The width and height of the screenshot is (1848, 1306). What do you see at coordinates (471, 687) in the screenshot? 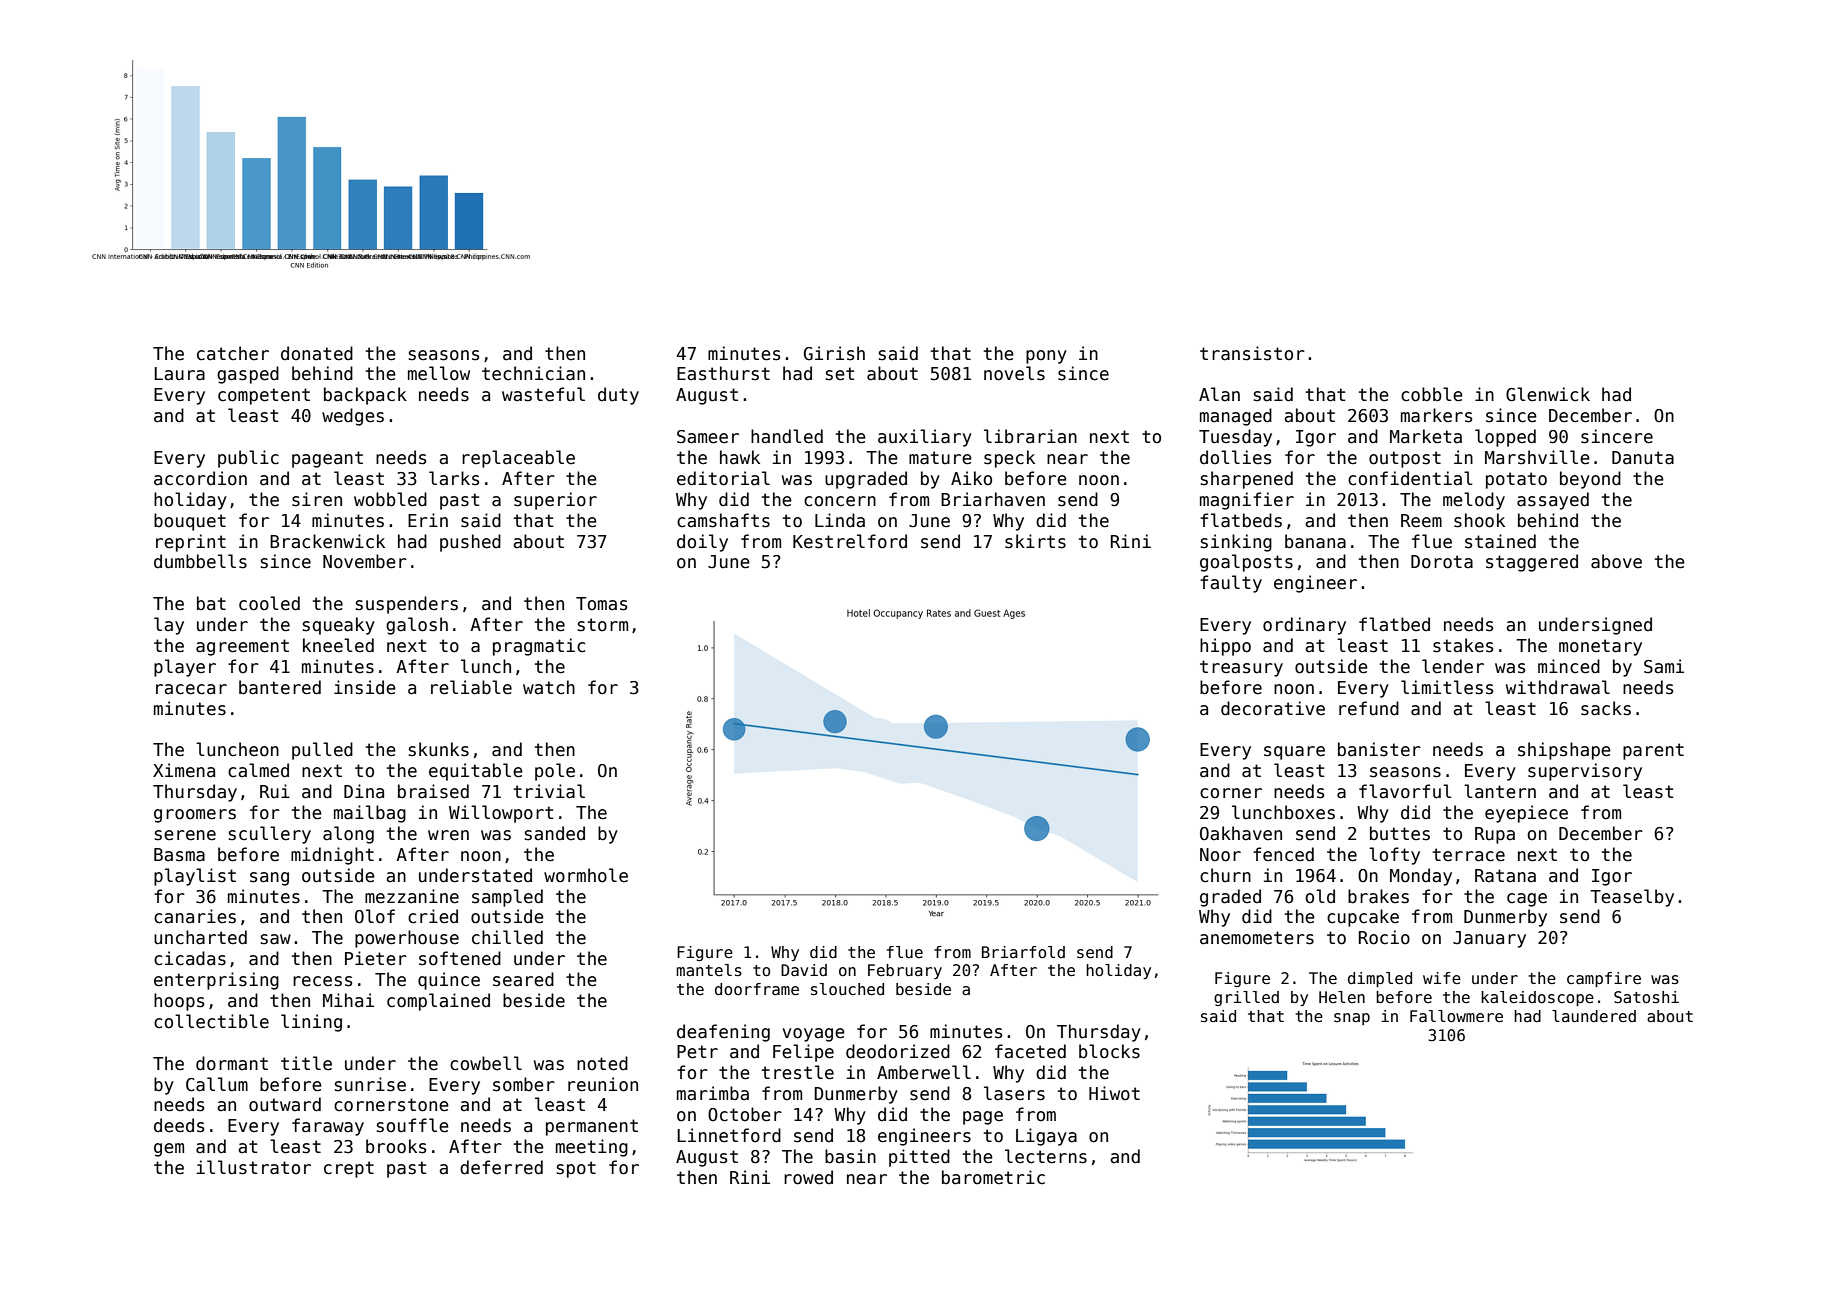
I see `reliable` at bounding box center [471, 687].
